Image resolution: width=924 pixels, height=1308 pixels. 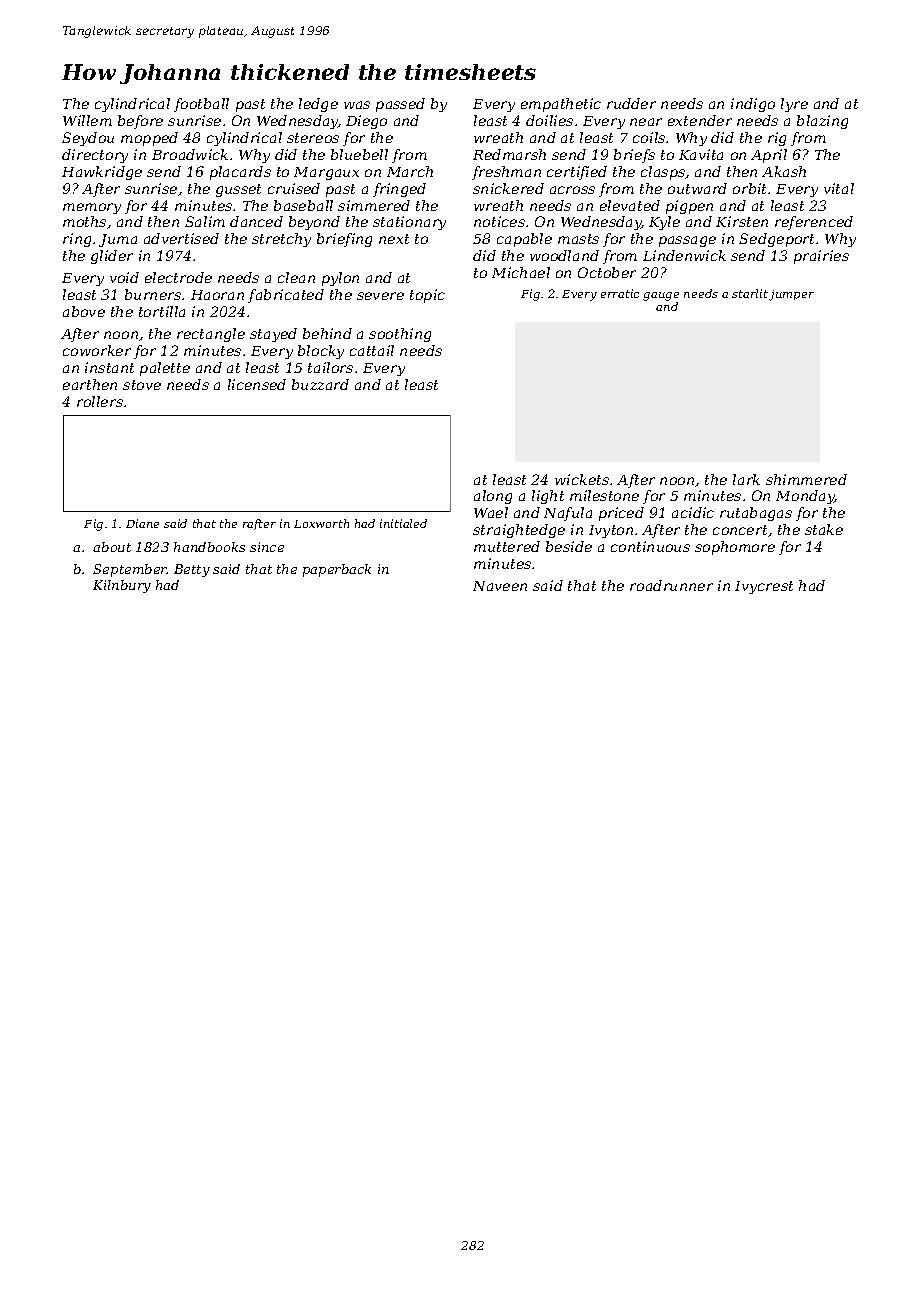 I want to click on March, so click(x=410, y=171).
